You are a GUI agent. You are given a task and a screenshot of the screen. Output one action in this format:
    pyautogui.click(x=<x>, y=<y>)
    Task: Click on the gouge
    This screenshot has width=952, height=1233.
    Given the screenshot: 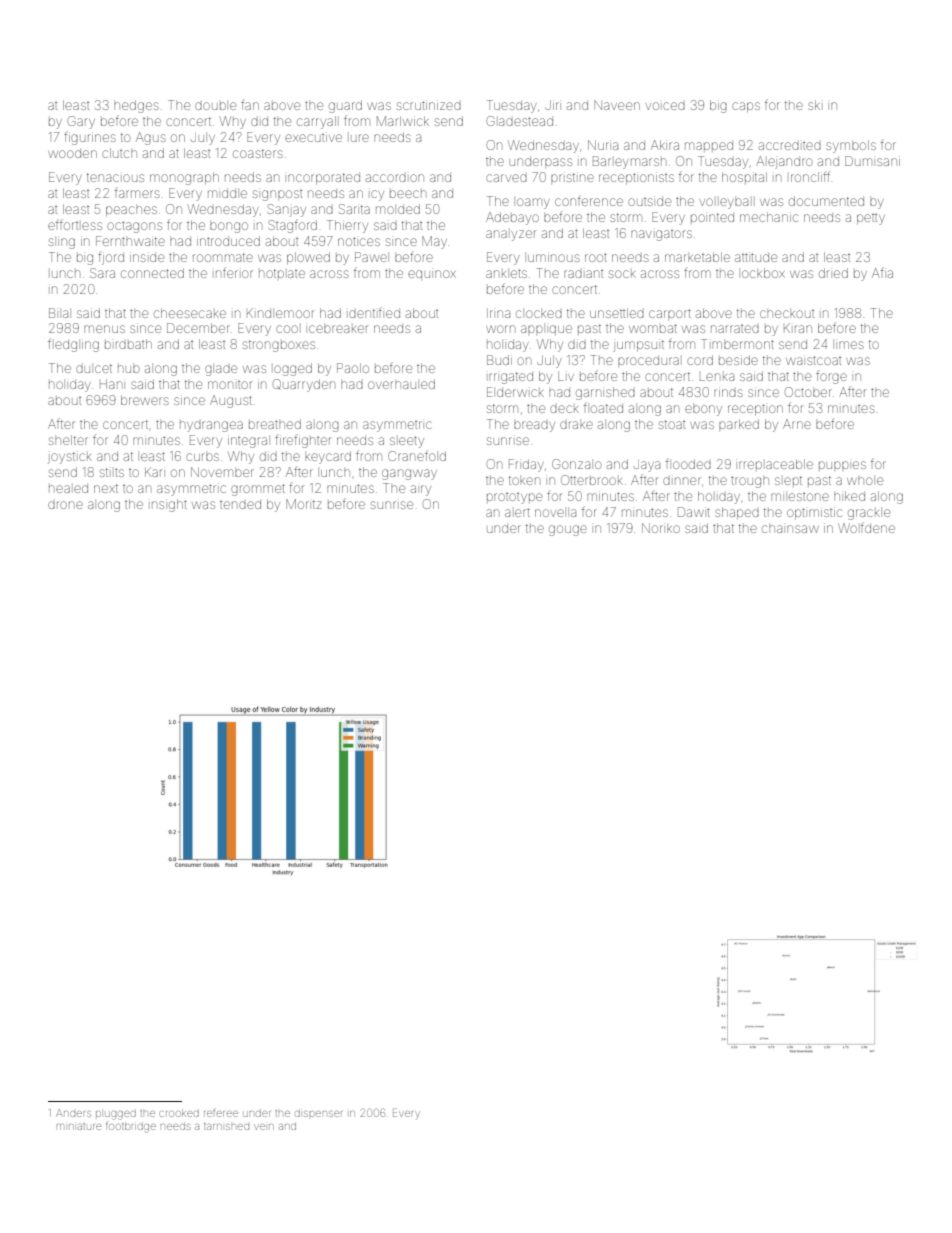 What is the action you would take?
    pyautogui.click(x=568, y=530)
